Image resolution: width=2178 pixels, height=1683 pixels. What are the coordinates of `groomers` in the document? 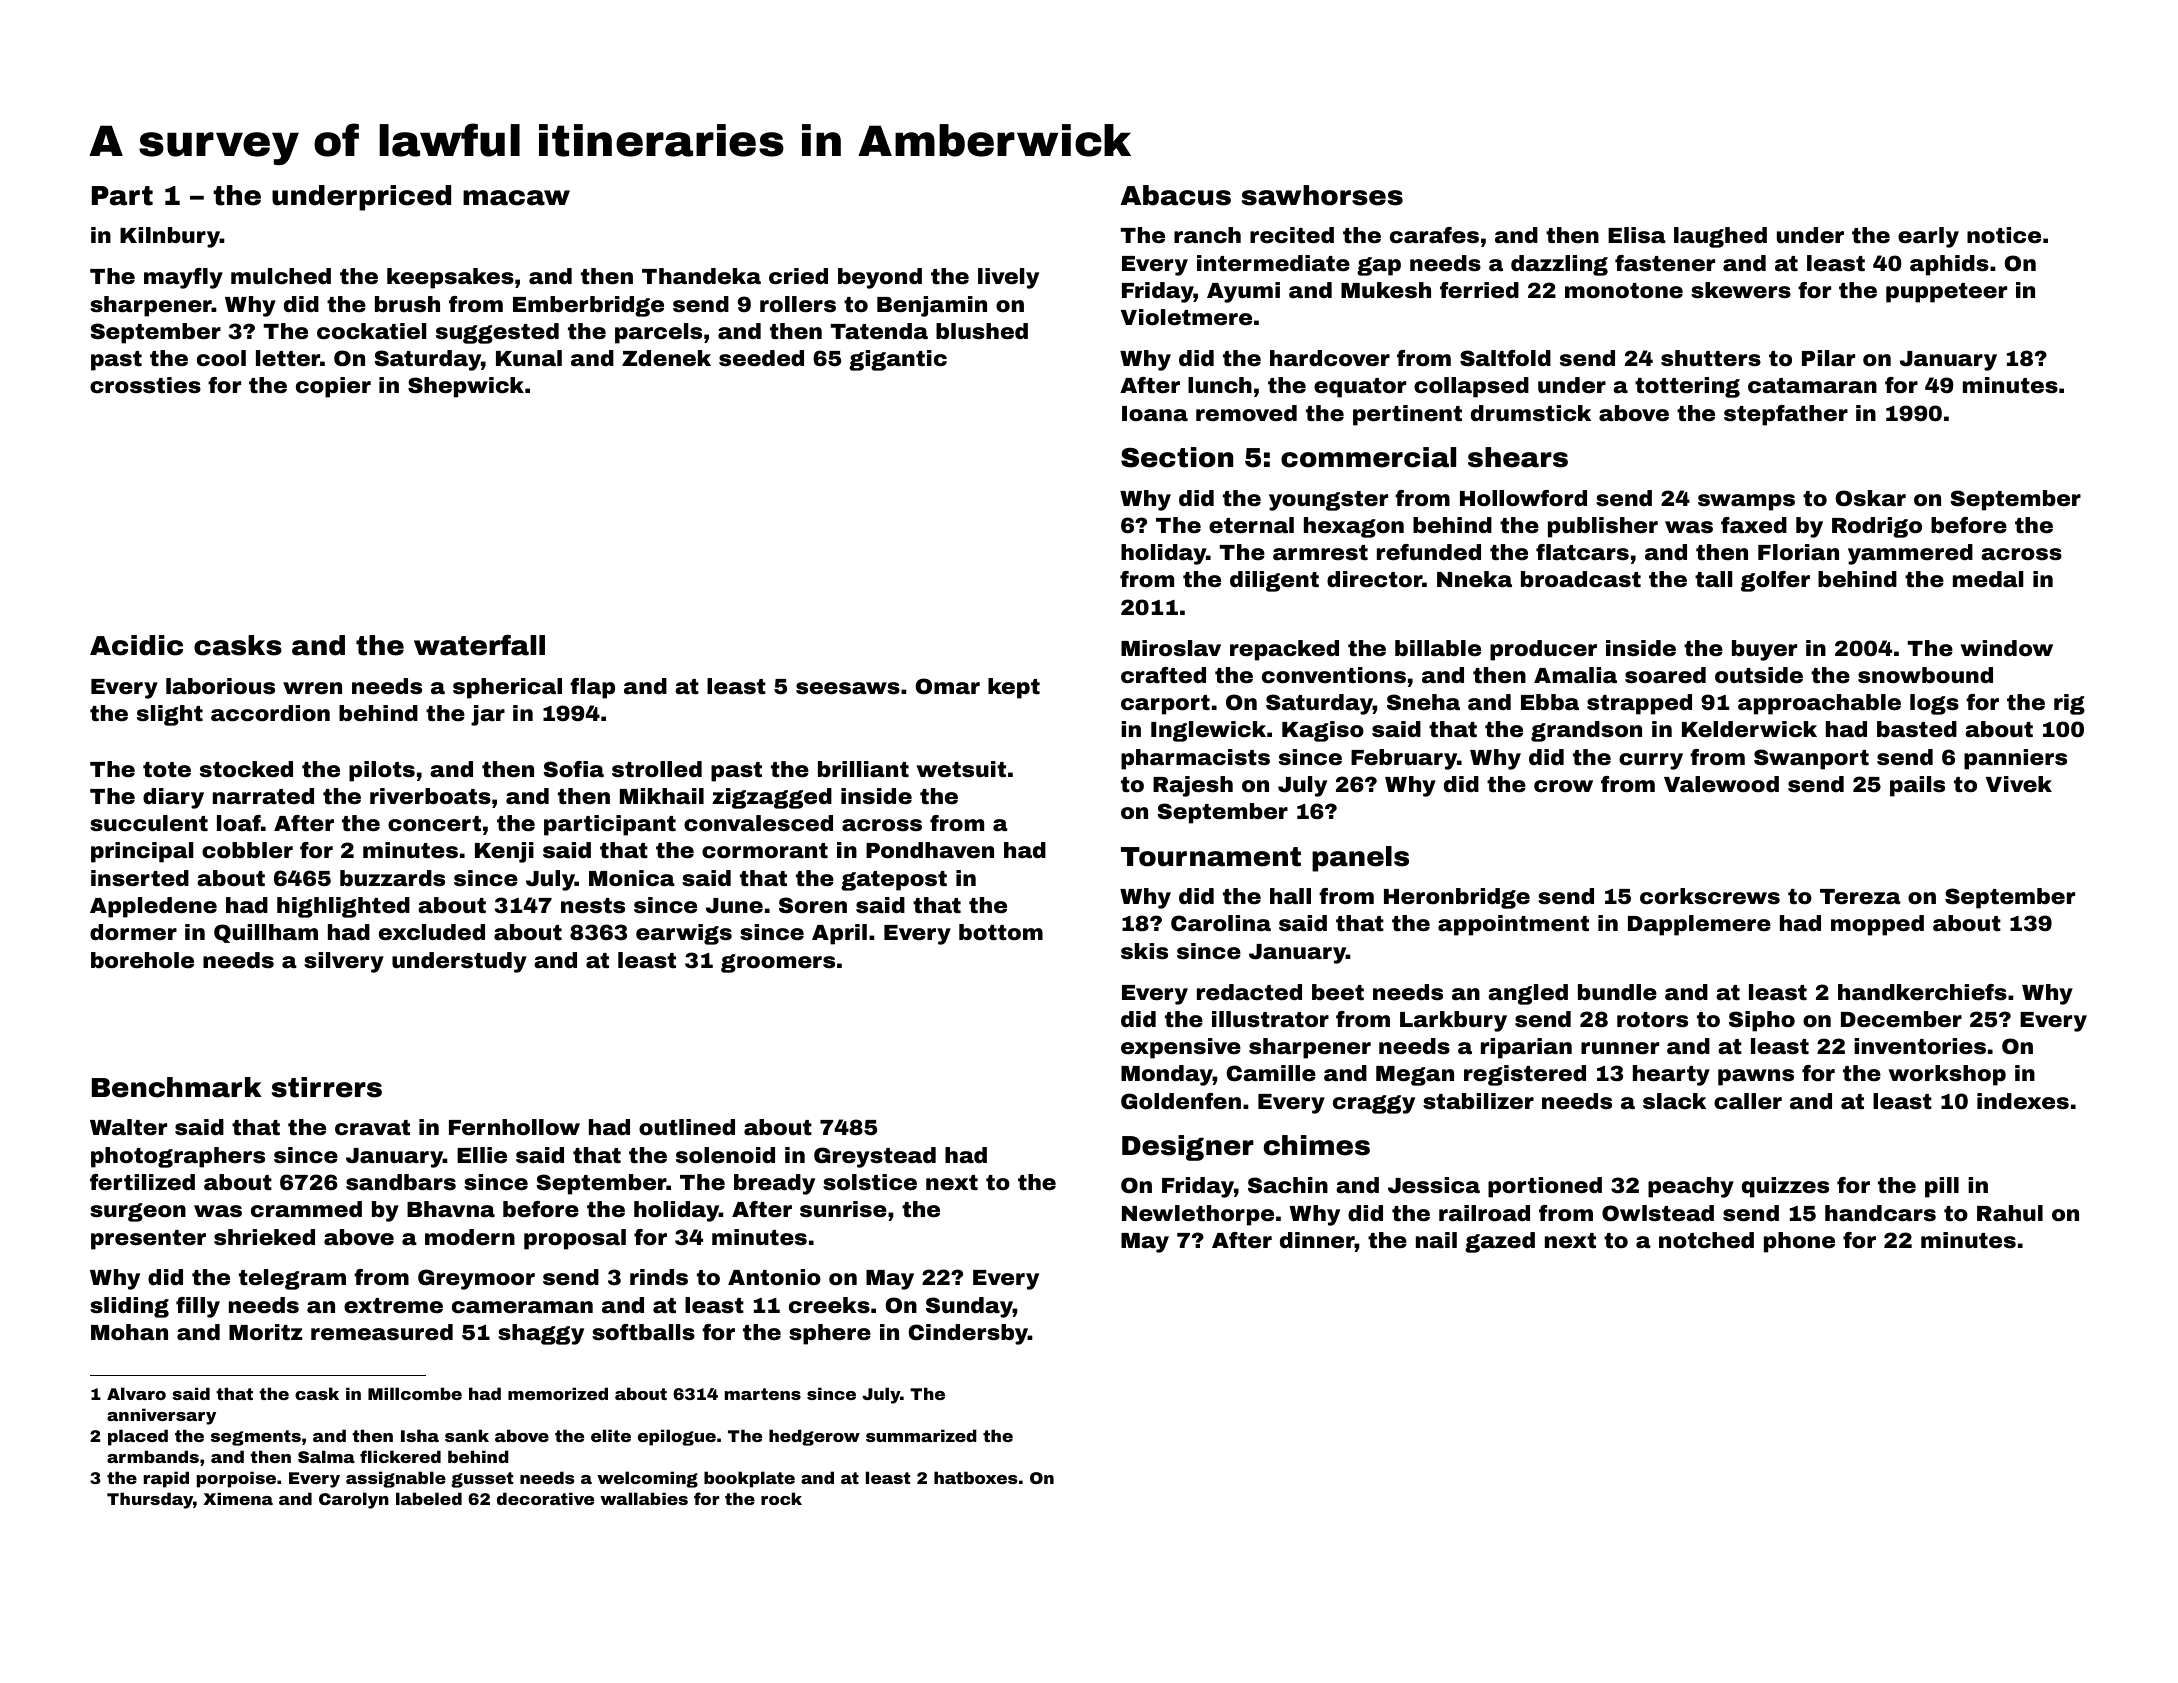 It's located at (778, 963).
